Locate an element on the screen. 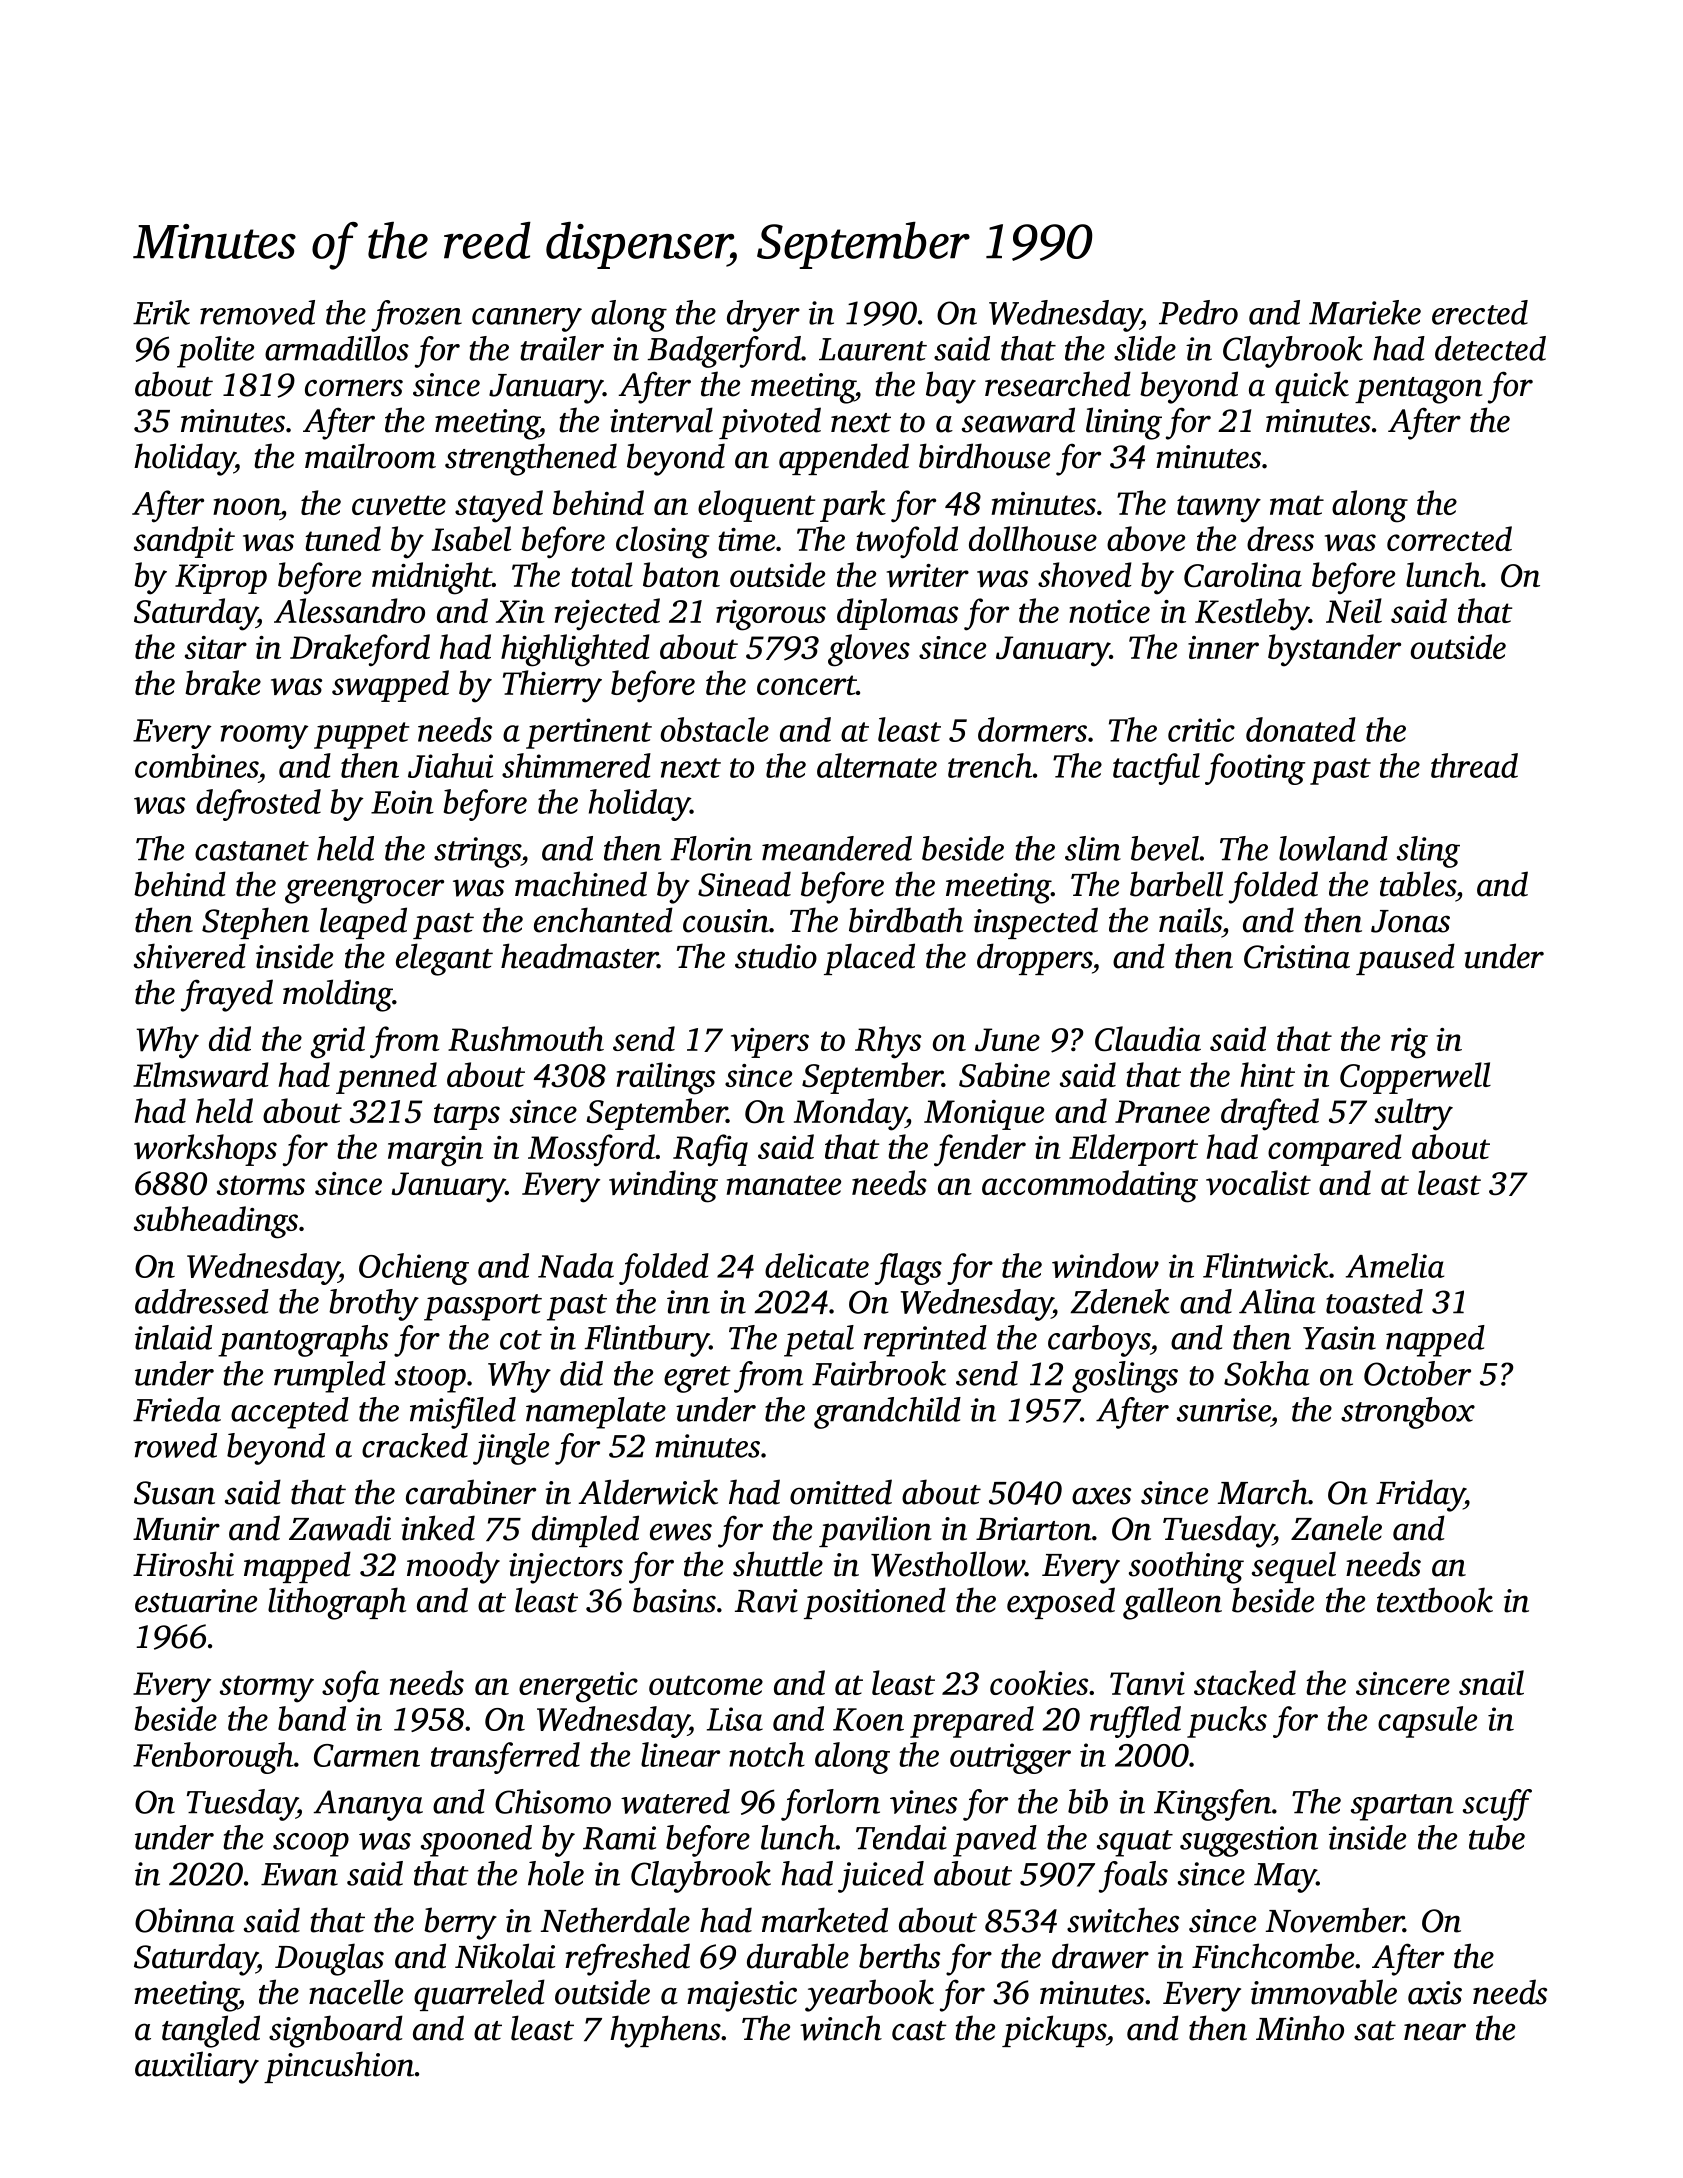 The width and height of the screenshot is (1683, 2178). appended is located at coordinates (844, 459).
